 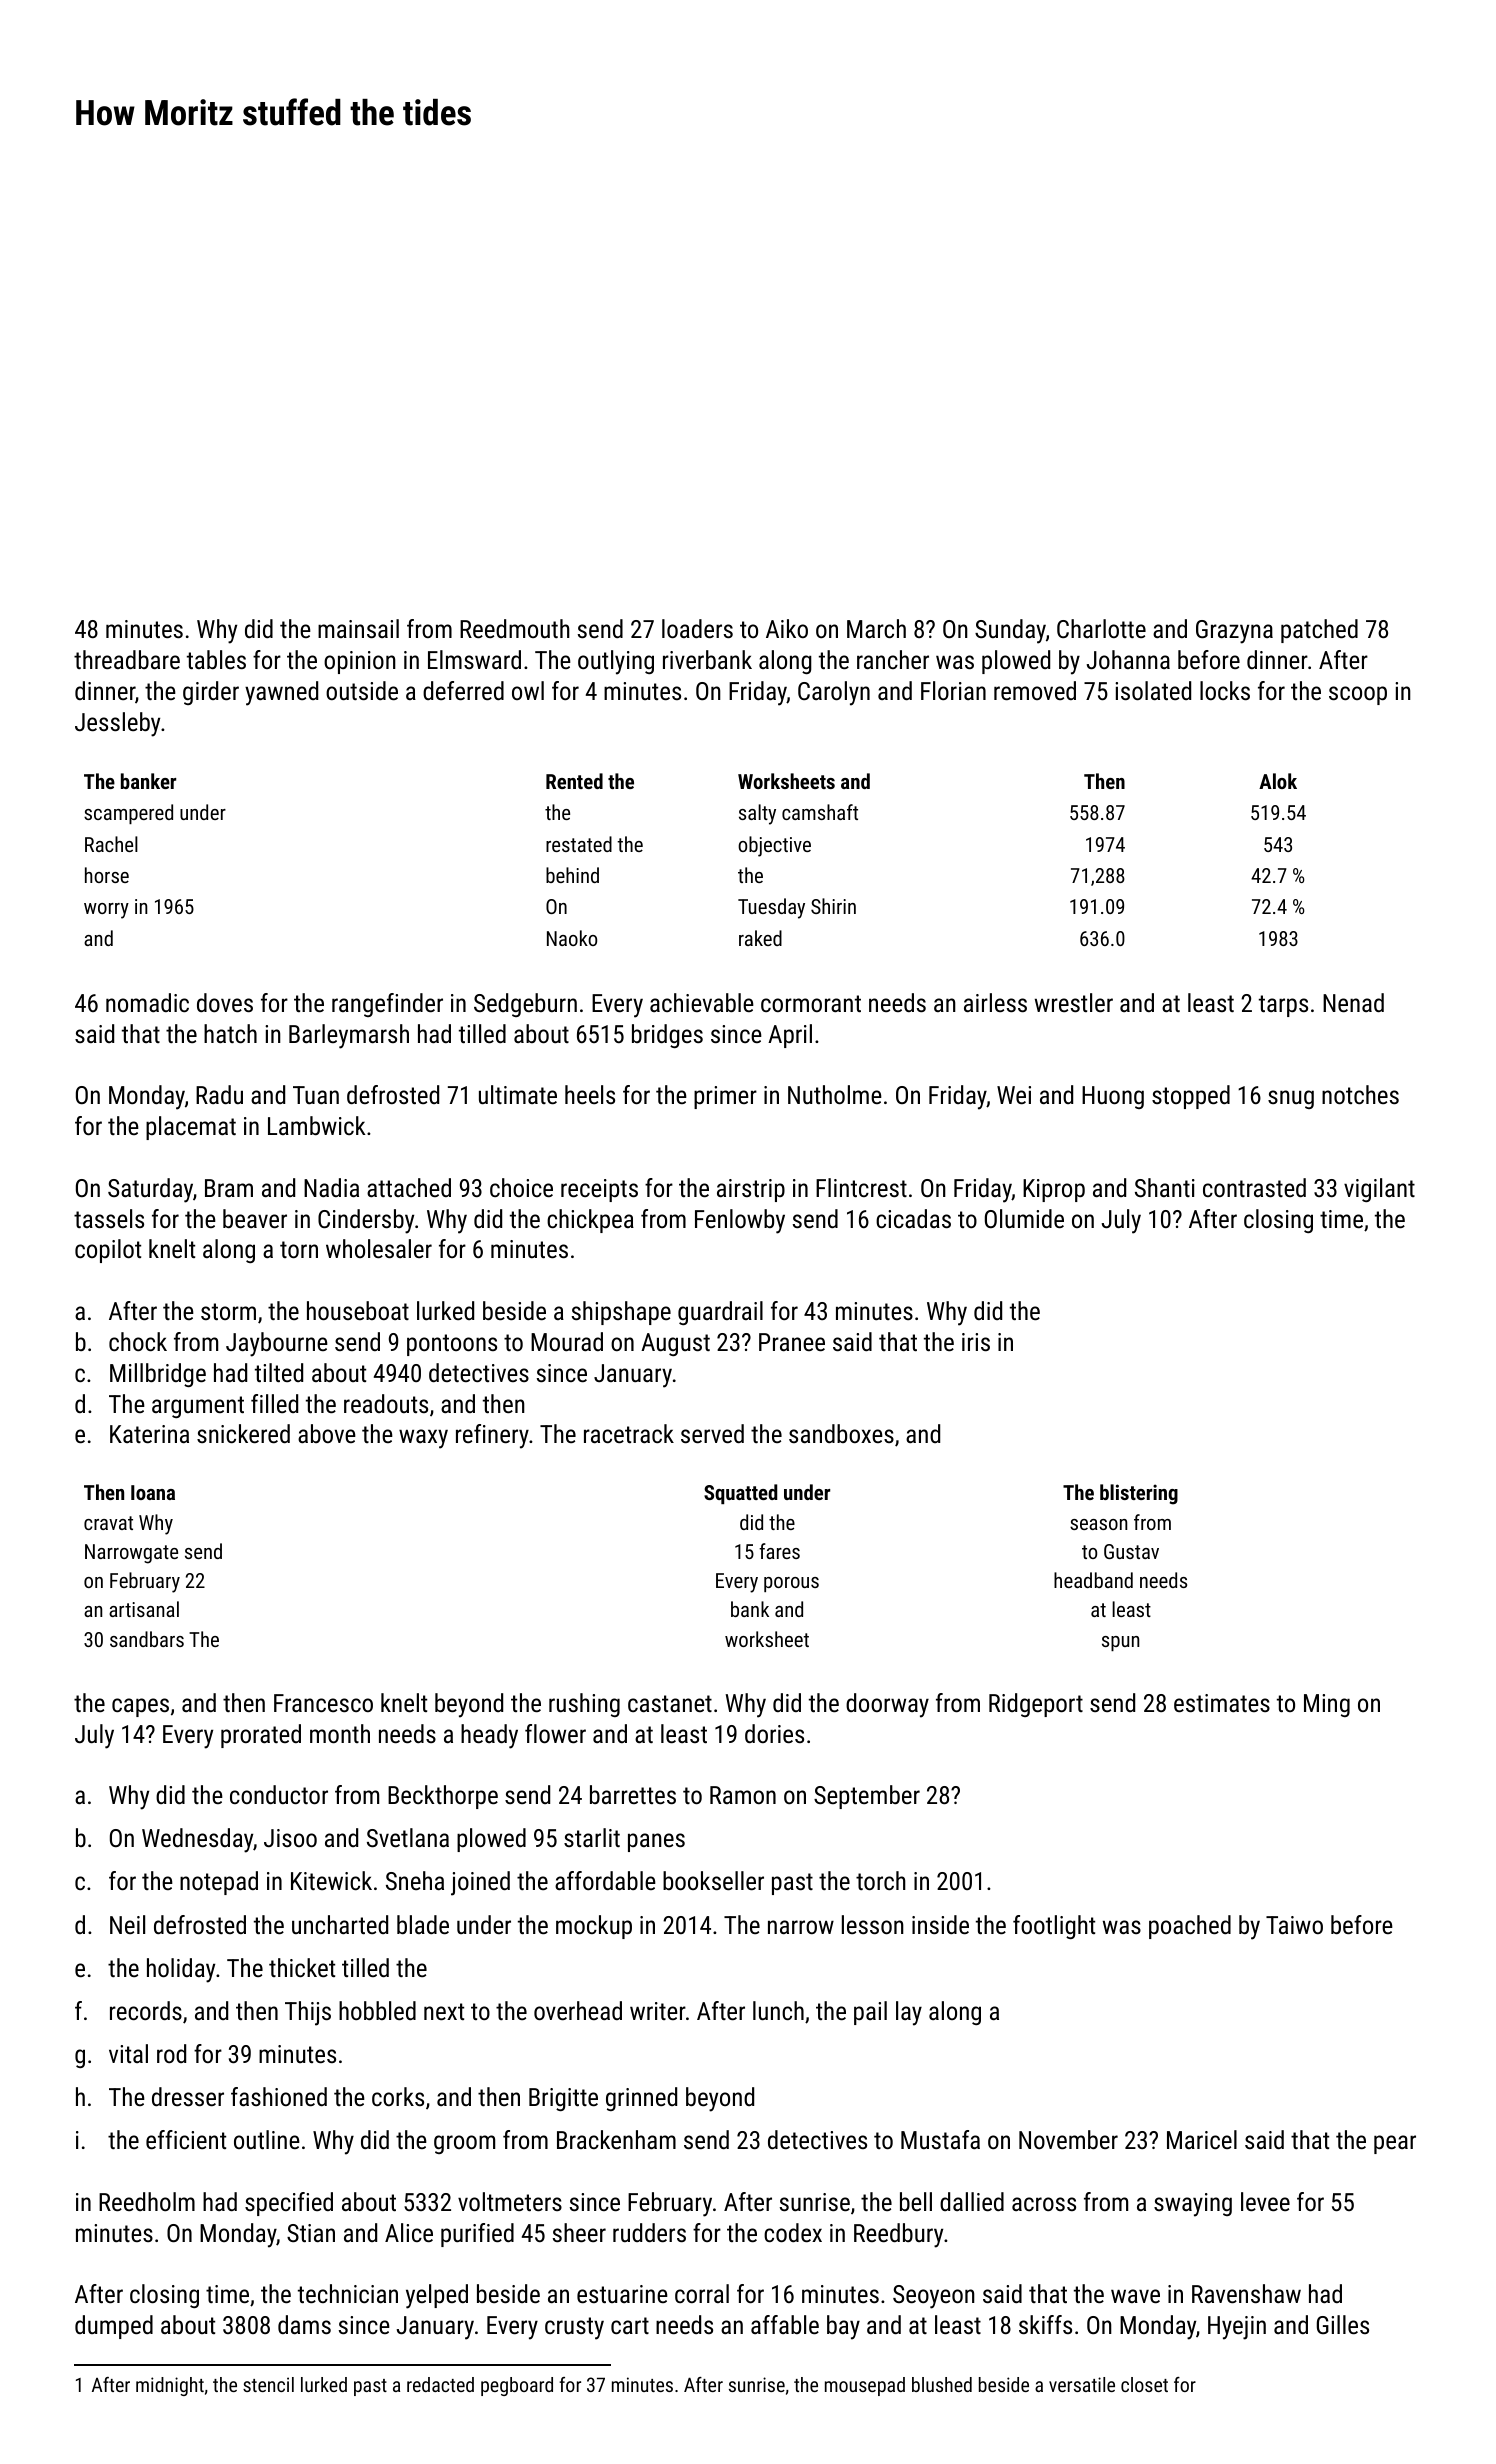 I want to click on bay, so click(x=843, y=2327).
